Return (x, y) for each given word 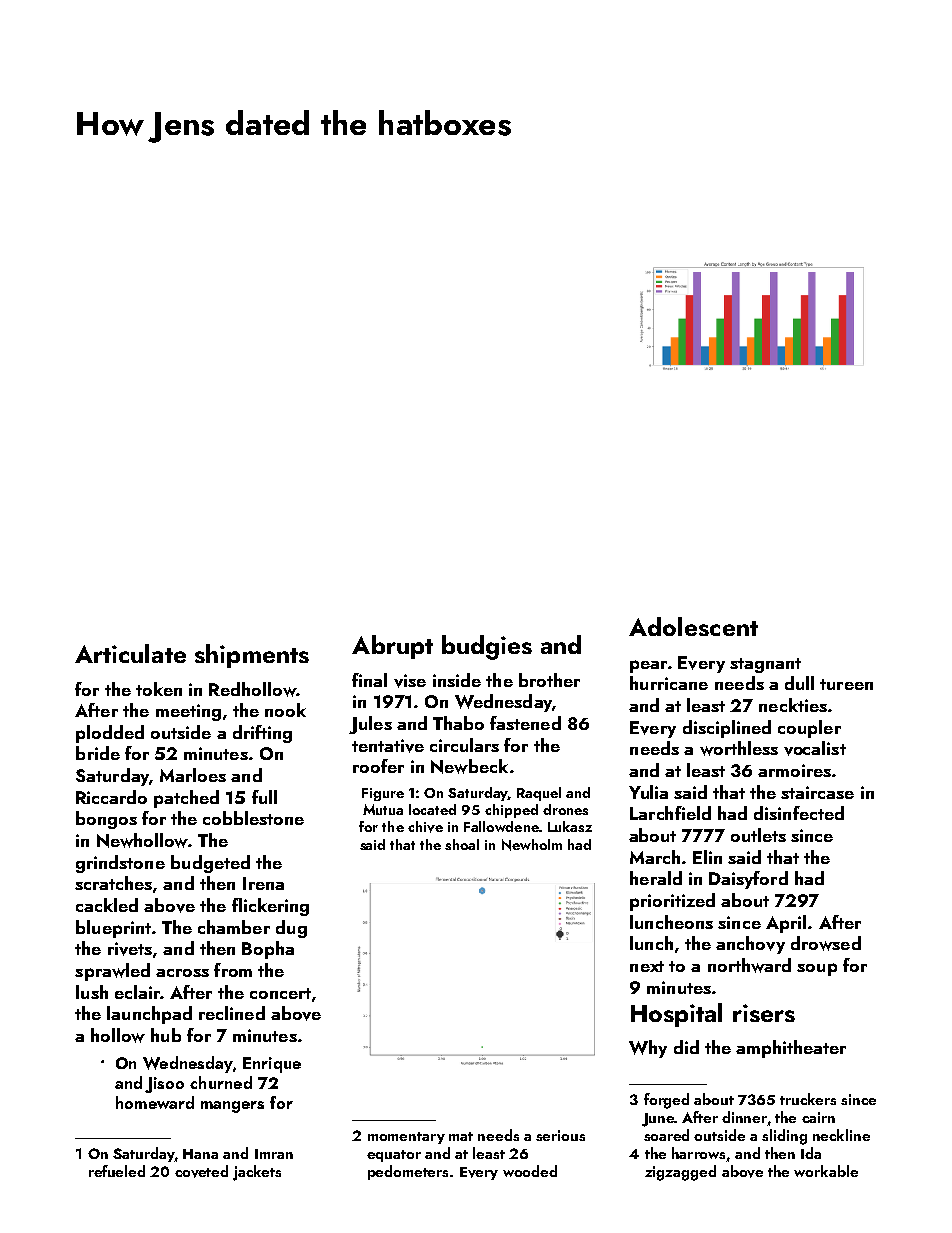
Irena (263, 883)
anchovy (750, 945)
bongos (106, 820)
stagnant (765, 665)
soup (817, 969)
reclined (232, 1013)
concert (280, 993)
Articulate (130, 653)
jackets (257, 1173)
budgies (487, 647)
